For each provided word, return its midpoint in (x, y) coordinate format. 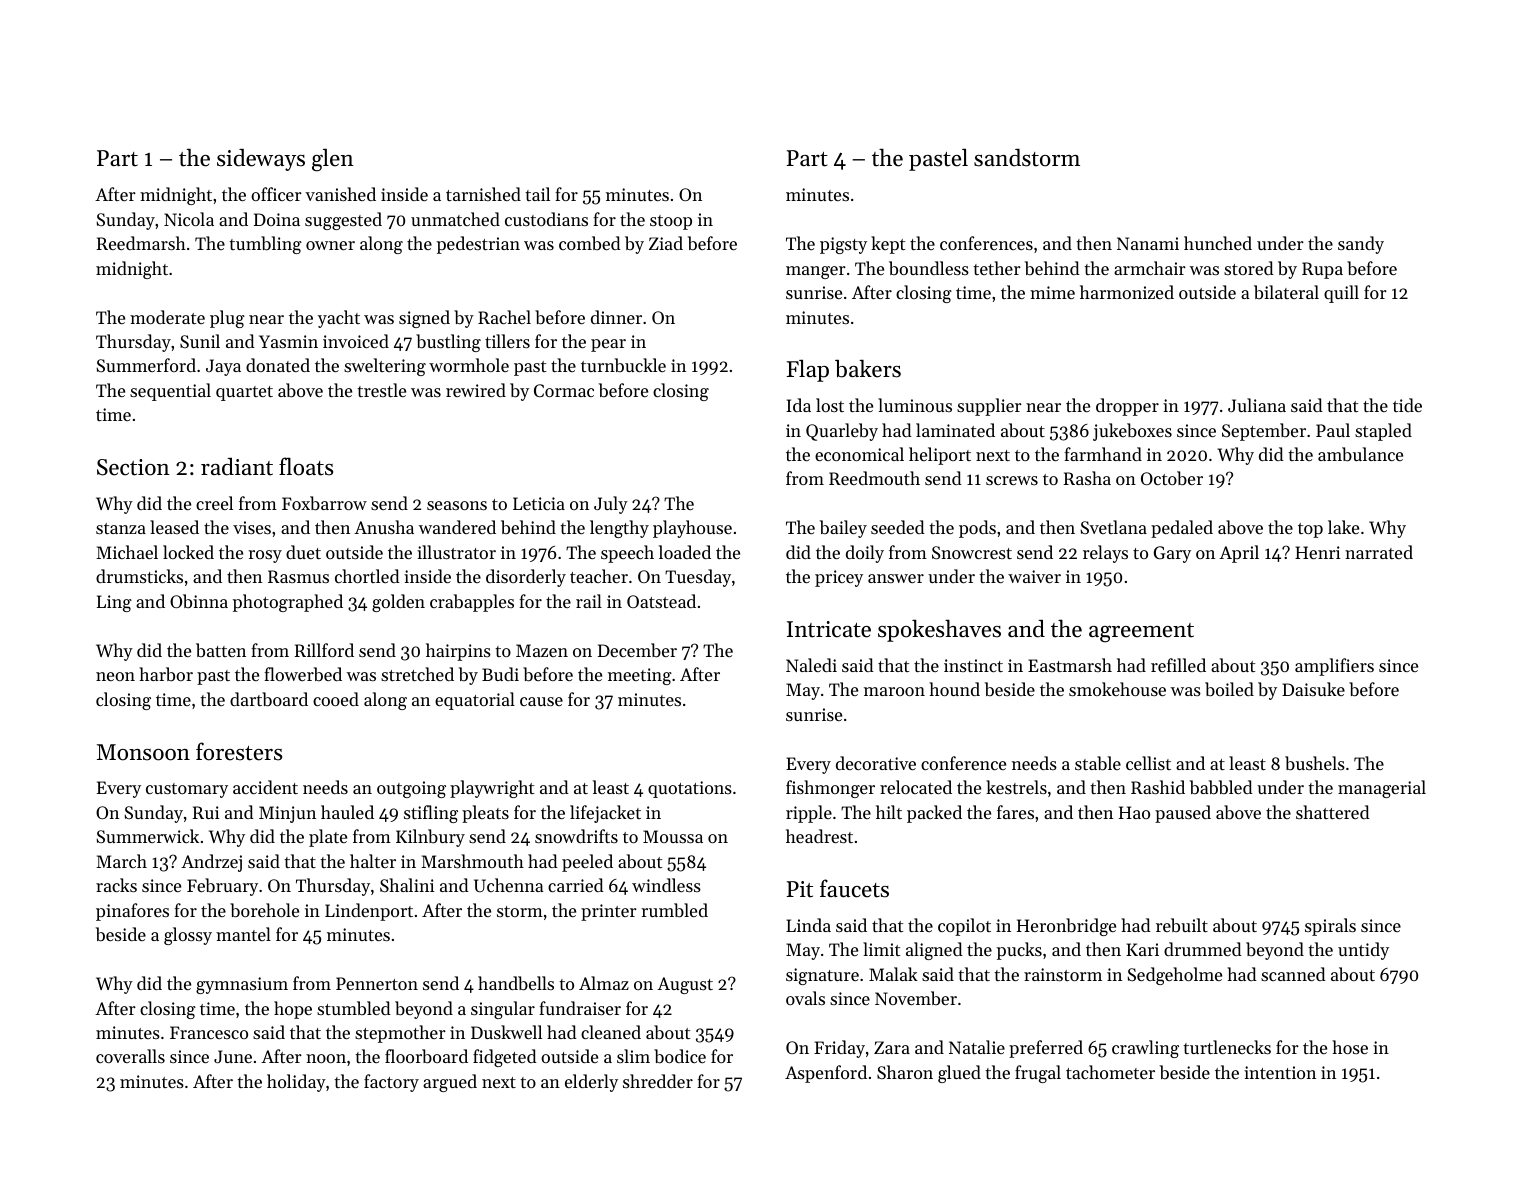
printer (609, 912)
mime (1052, 292)
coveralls (130, 1056)
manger (816, 272)
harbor (166, 674)
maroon (894, 691)
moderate (167, 317)
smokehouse (1117, 689)
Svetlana (1113, 527)
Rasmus (298, 576)
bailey (843, 529)
